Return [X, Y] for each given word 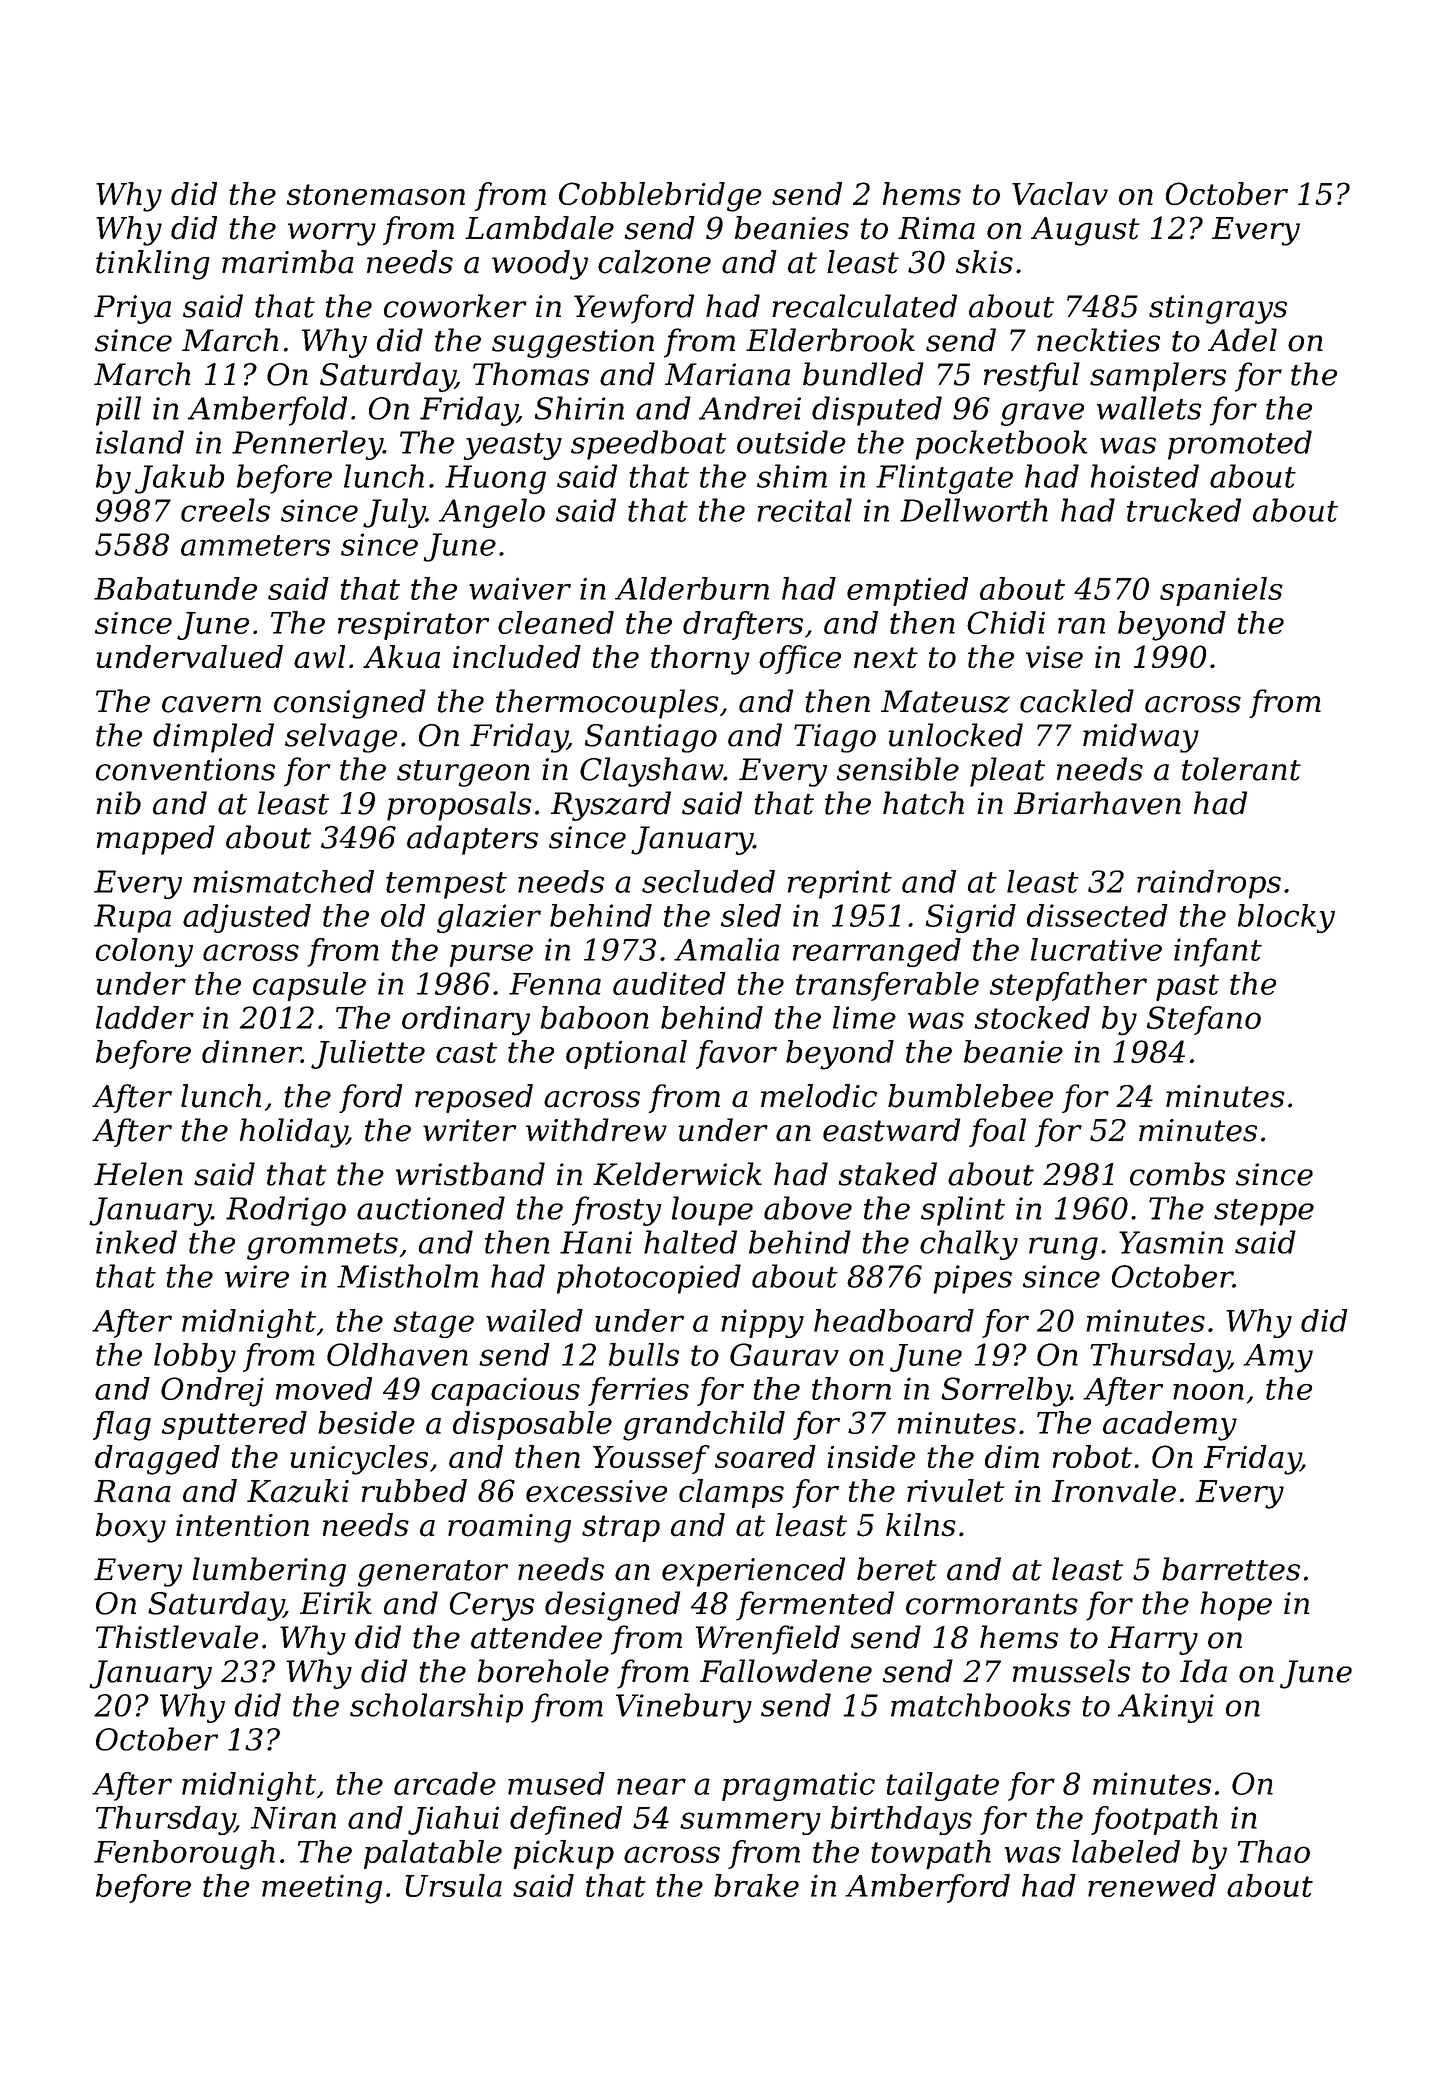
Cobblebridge [660, 197]
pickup [563, 1854]
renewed [1152, 1885]
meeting [322, 1889]
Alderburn [692, 588]
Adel [1242, 340]
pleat [1007, 772]
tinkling [153, 265]
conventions [185, 769]
